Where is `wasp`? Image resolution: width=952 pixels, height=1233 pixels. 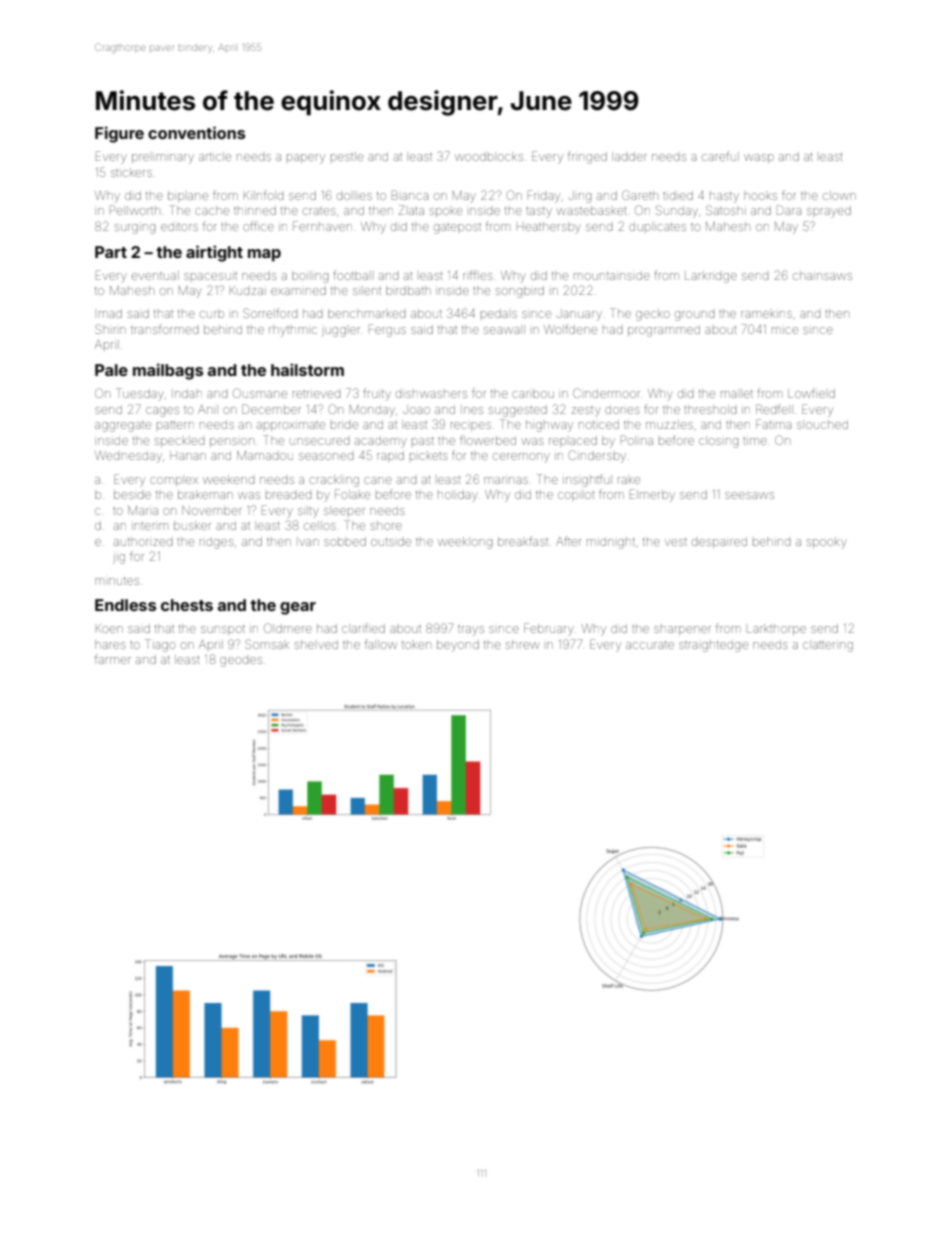 wasp is located at coordinates (759, 158).
